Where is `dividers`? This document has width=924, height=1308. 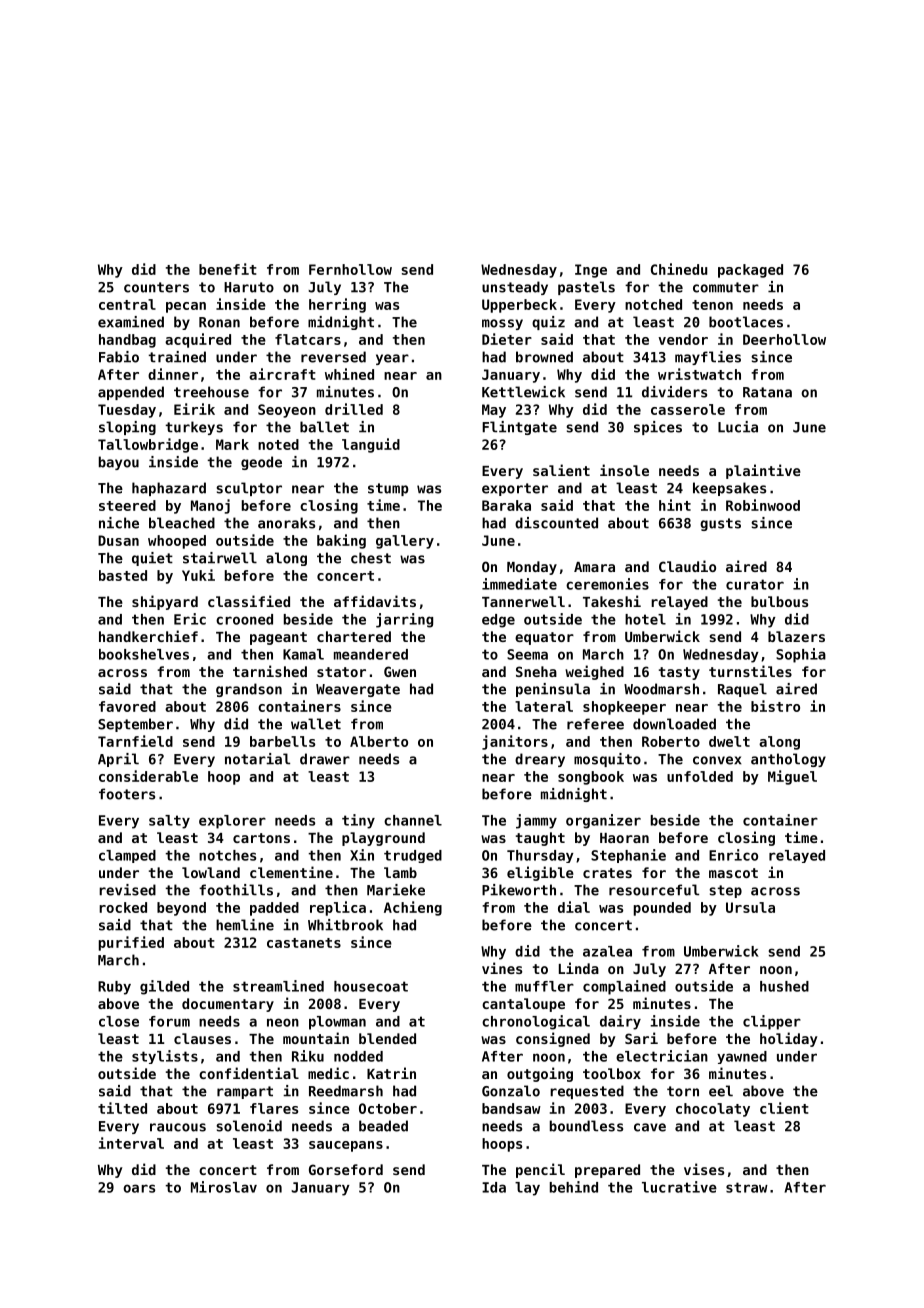
dividers is located at coordinates (674, 392).
